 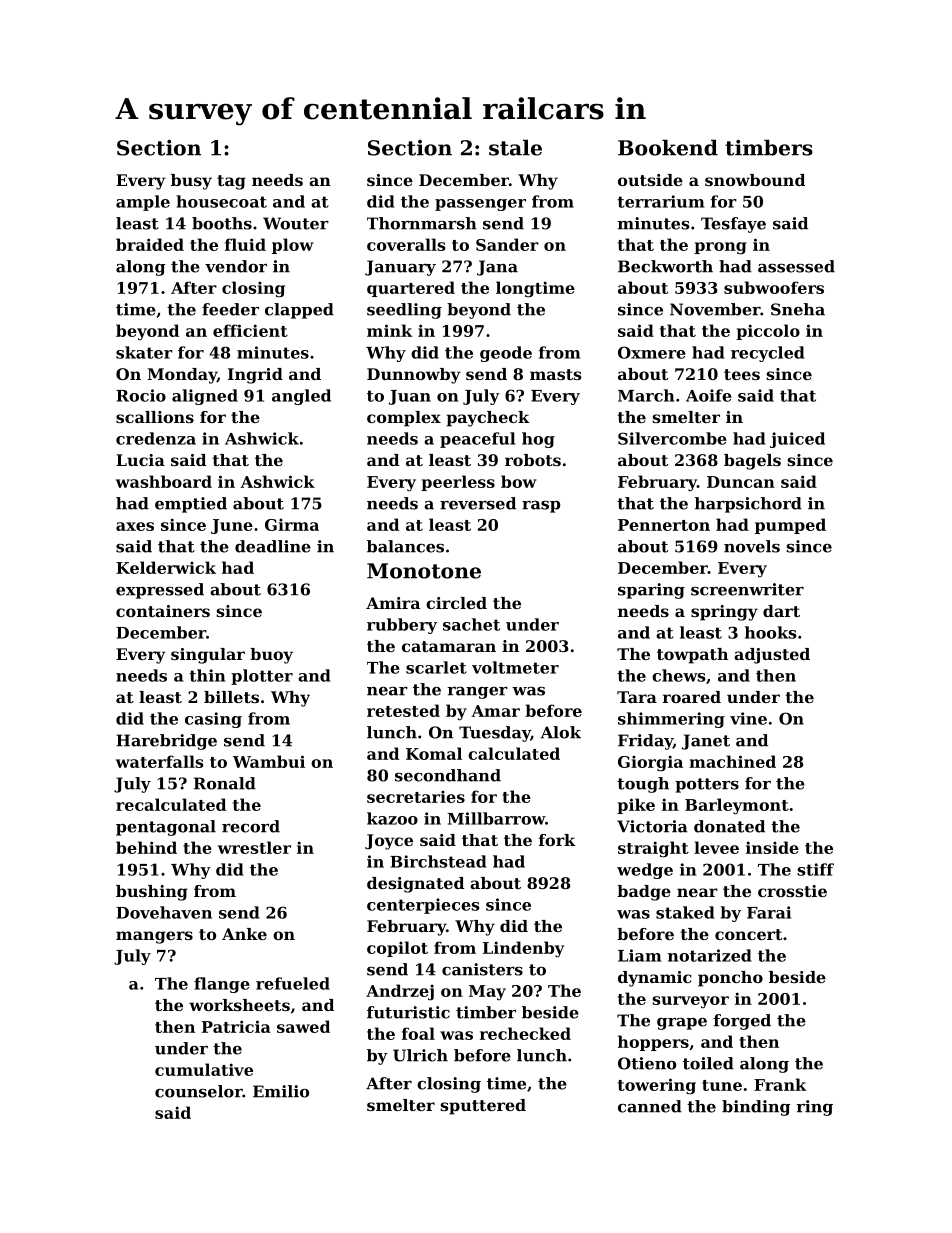 I want to click on counselor, so click(x=199, y=1091).
